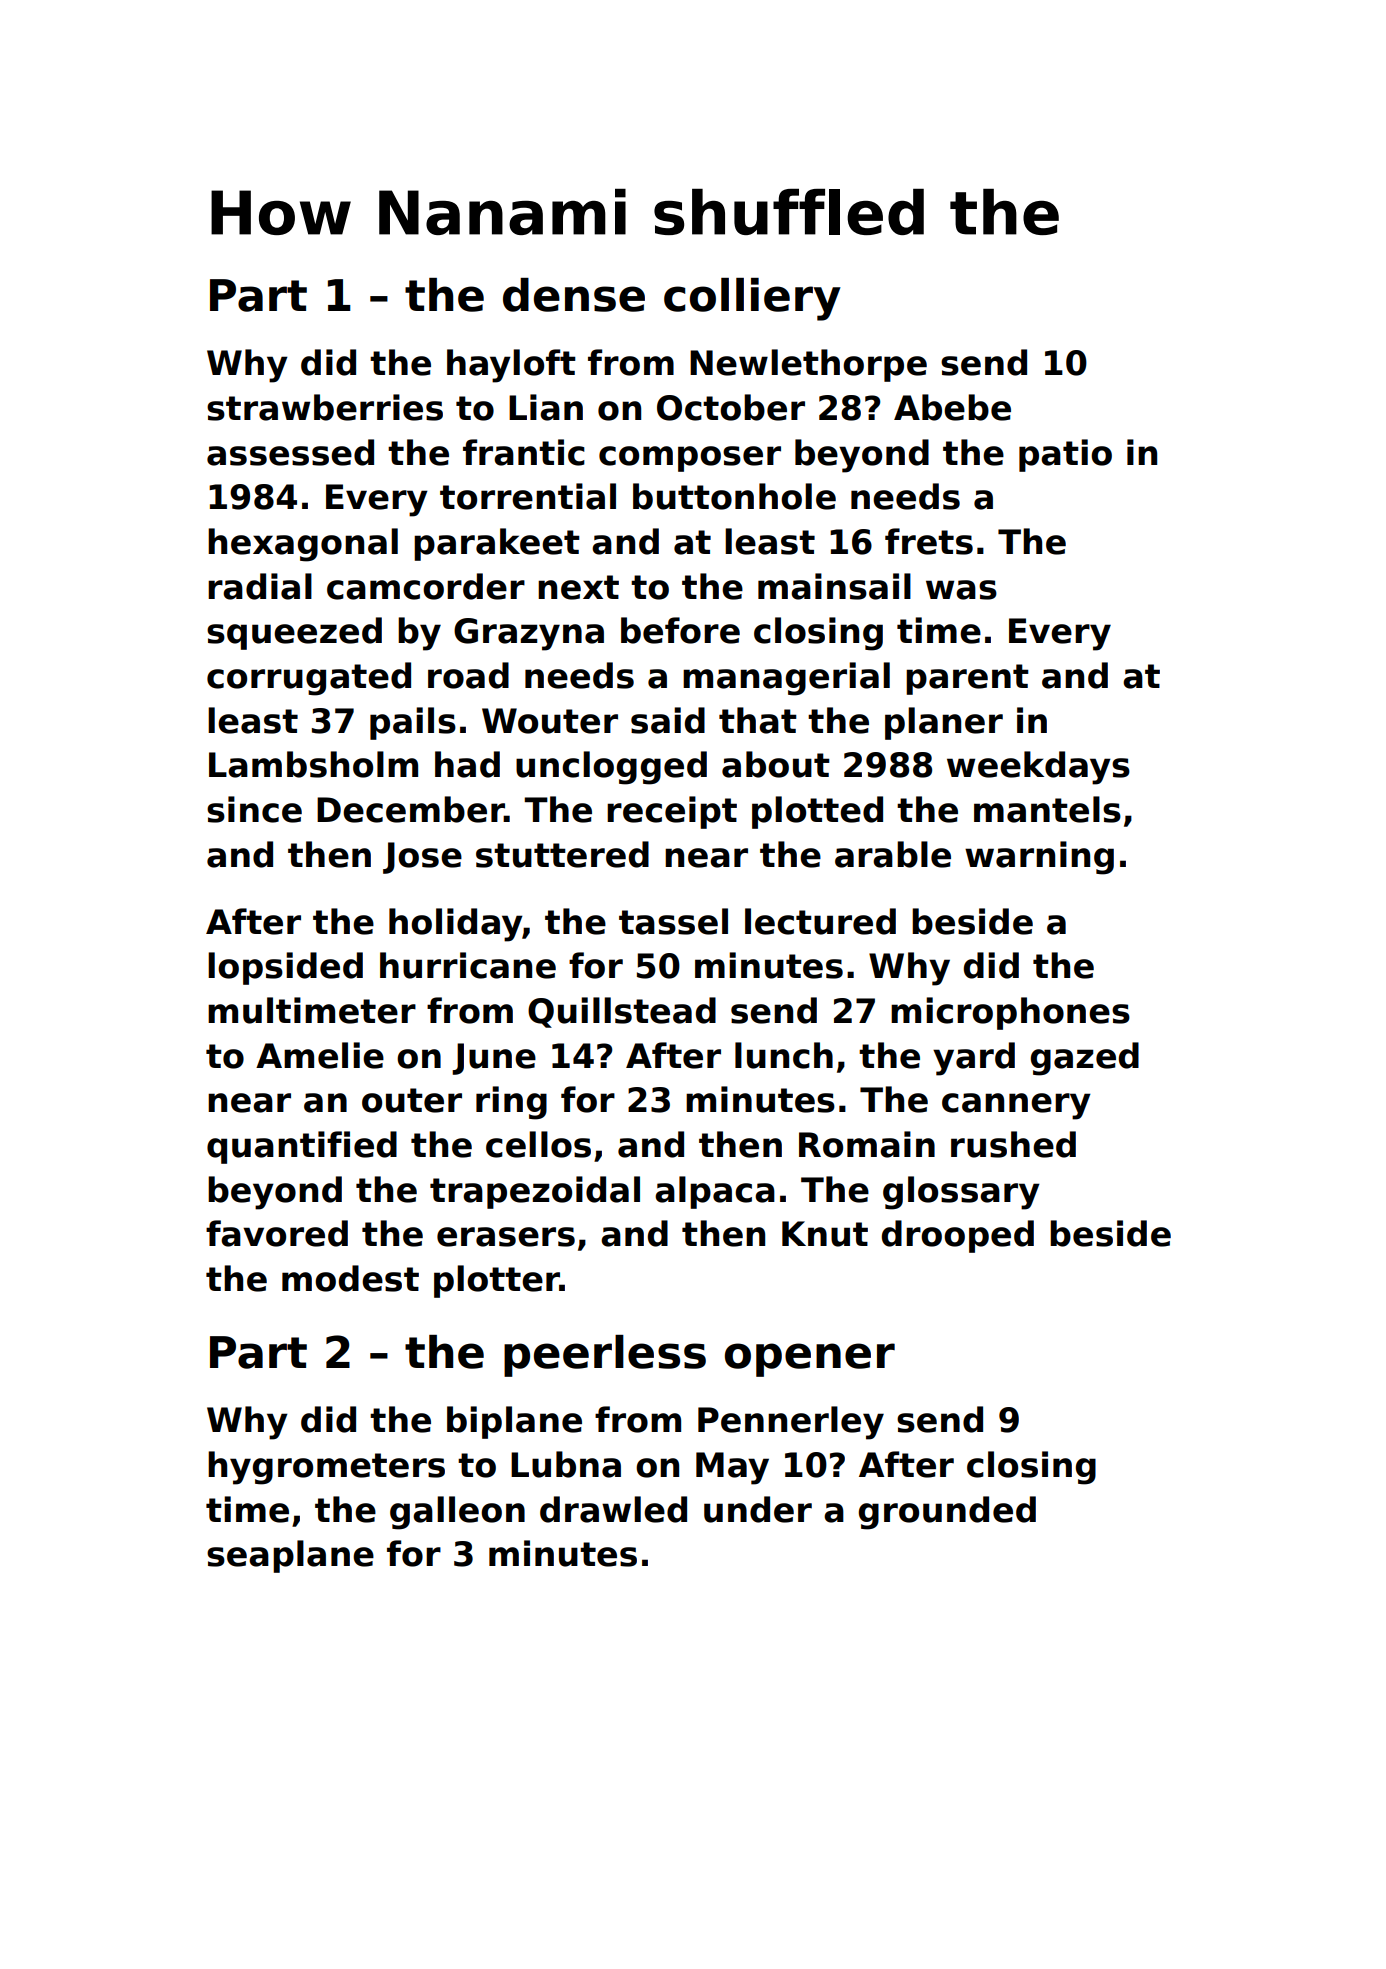  I want to click on weekdays, so click(1038, 768).
